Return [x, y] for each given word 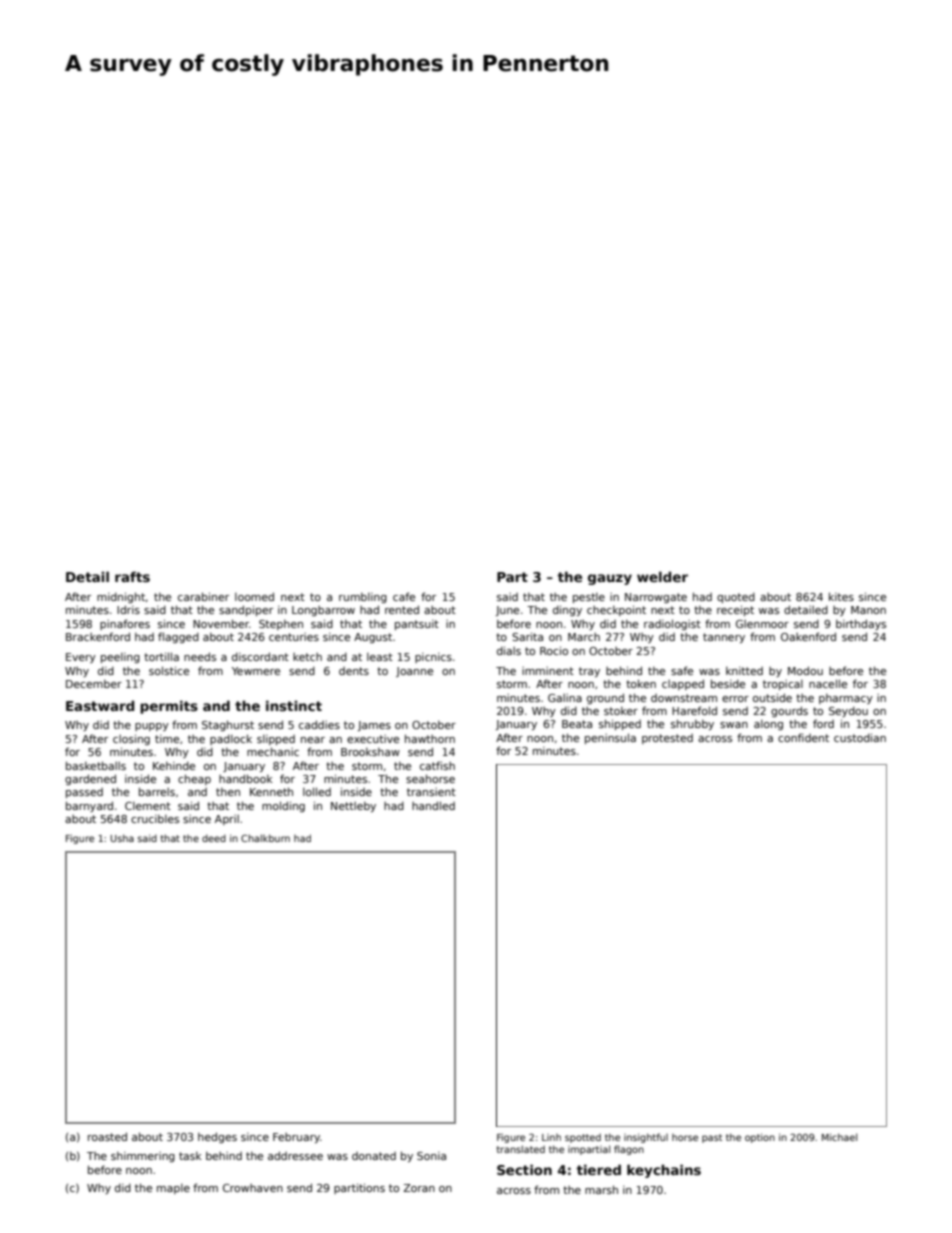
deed [214, 838]
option [760, 1138]
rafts [132, 576]
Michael [839, 1137]
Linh [551, 1137]
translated [521, 1149]
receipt [735, 610]
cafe [404, 596]
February [296, 1138]
